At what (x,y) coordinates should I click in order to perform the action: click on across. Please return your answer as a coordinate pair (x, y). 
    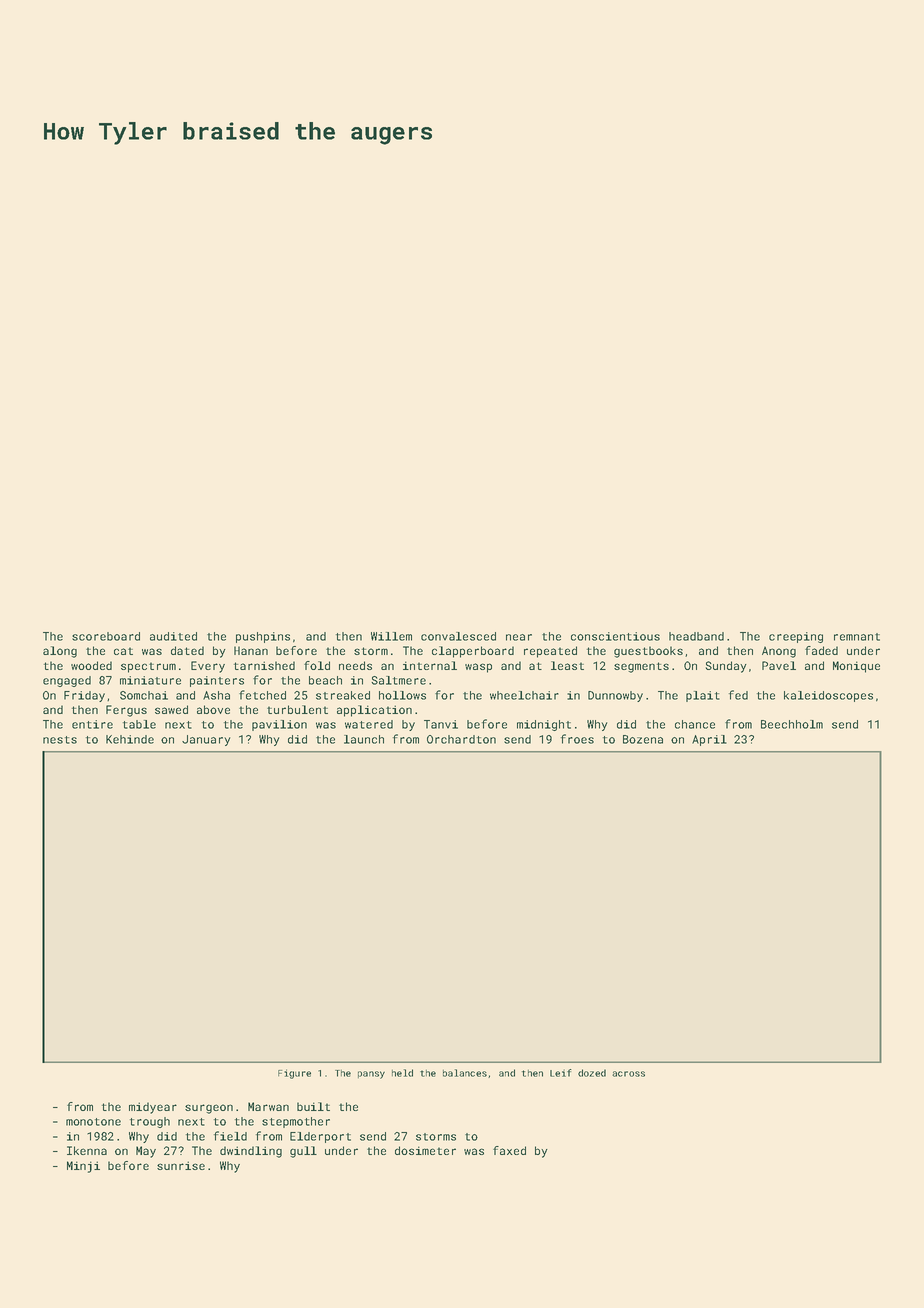
    Looking at the image, I should click on (628, 1074).
